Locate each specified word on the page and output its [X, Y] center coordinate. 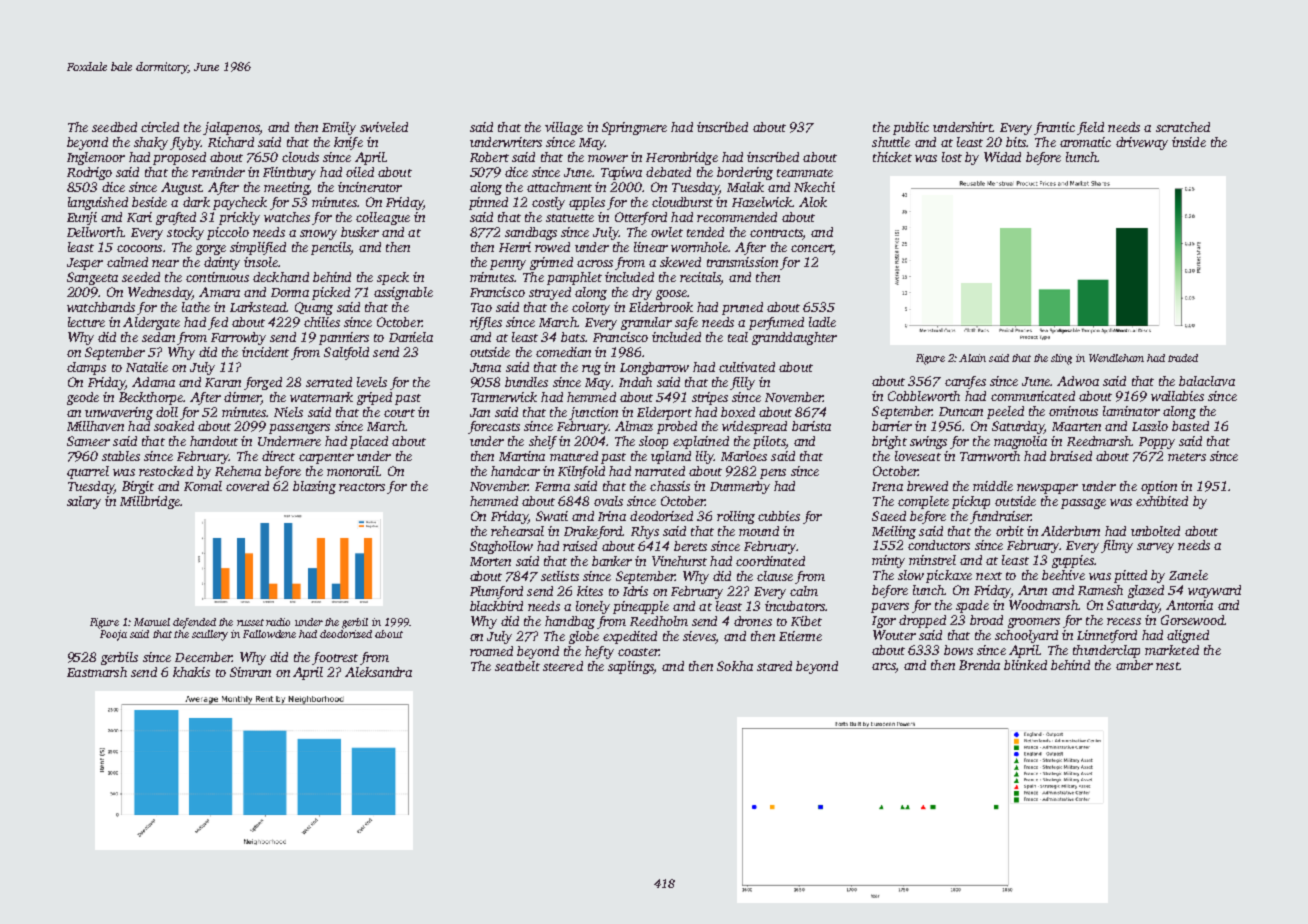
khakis [191, 672]
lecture [86, 322]
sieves [699, 636]
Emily [339, 128]
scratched [1183, 127]
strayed [550, 293]
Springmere [634, 128]
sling [1061, 359]
